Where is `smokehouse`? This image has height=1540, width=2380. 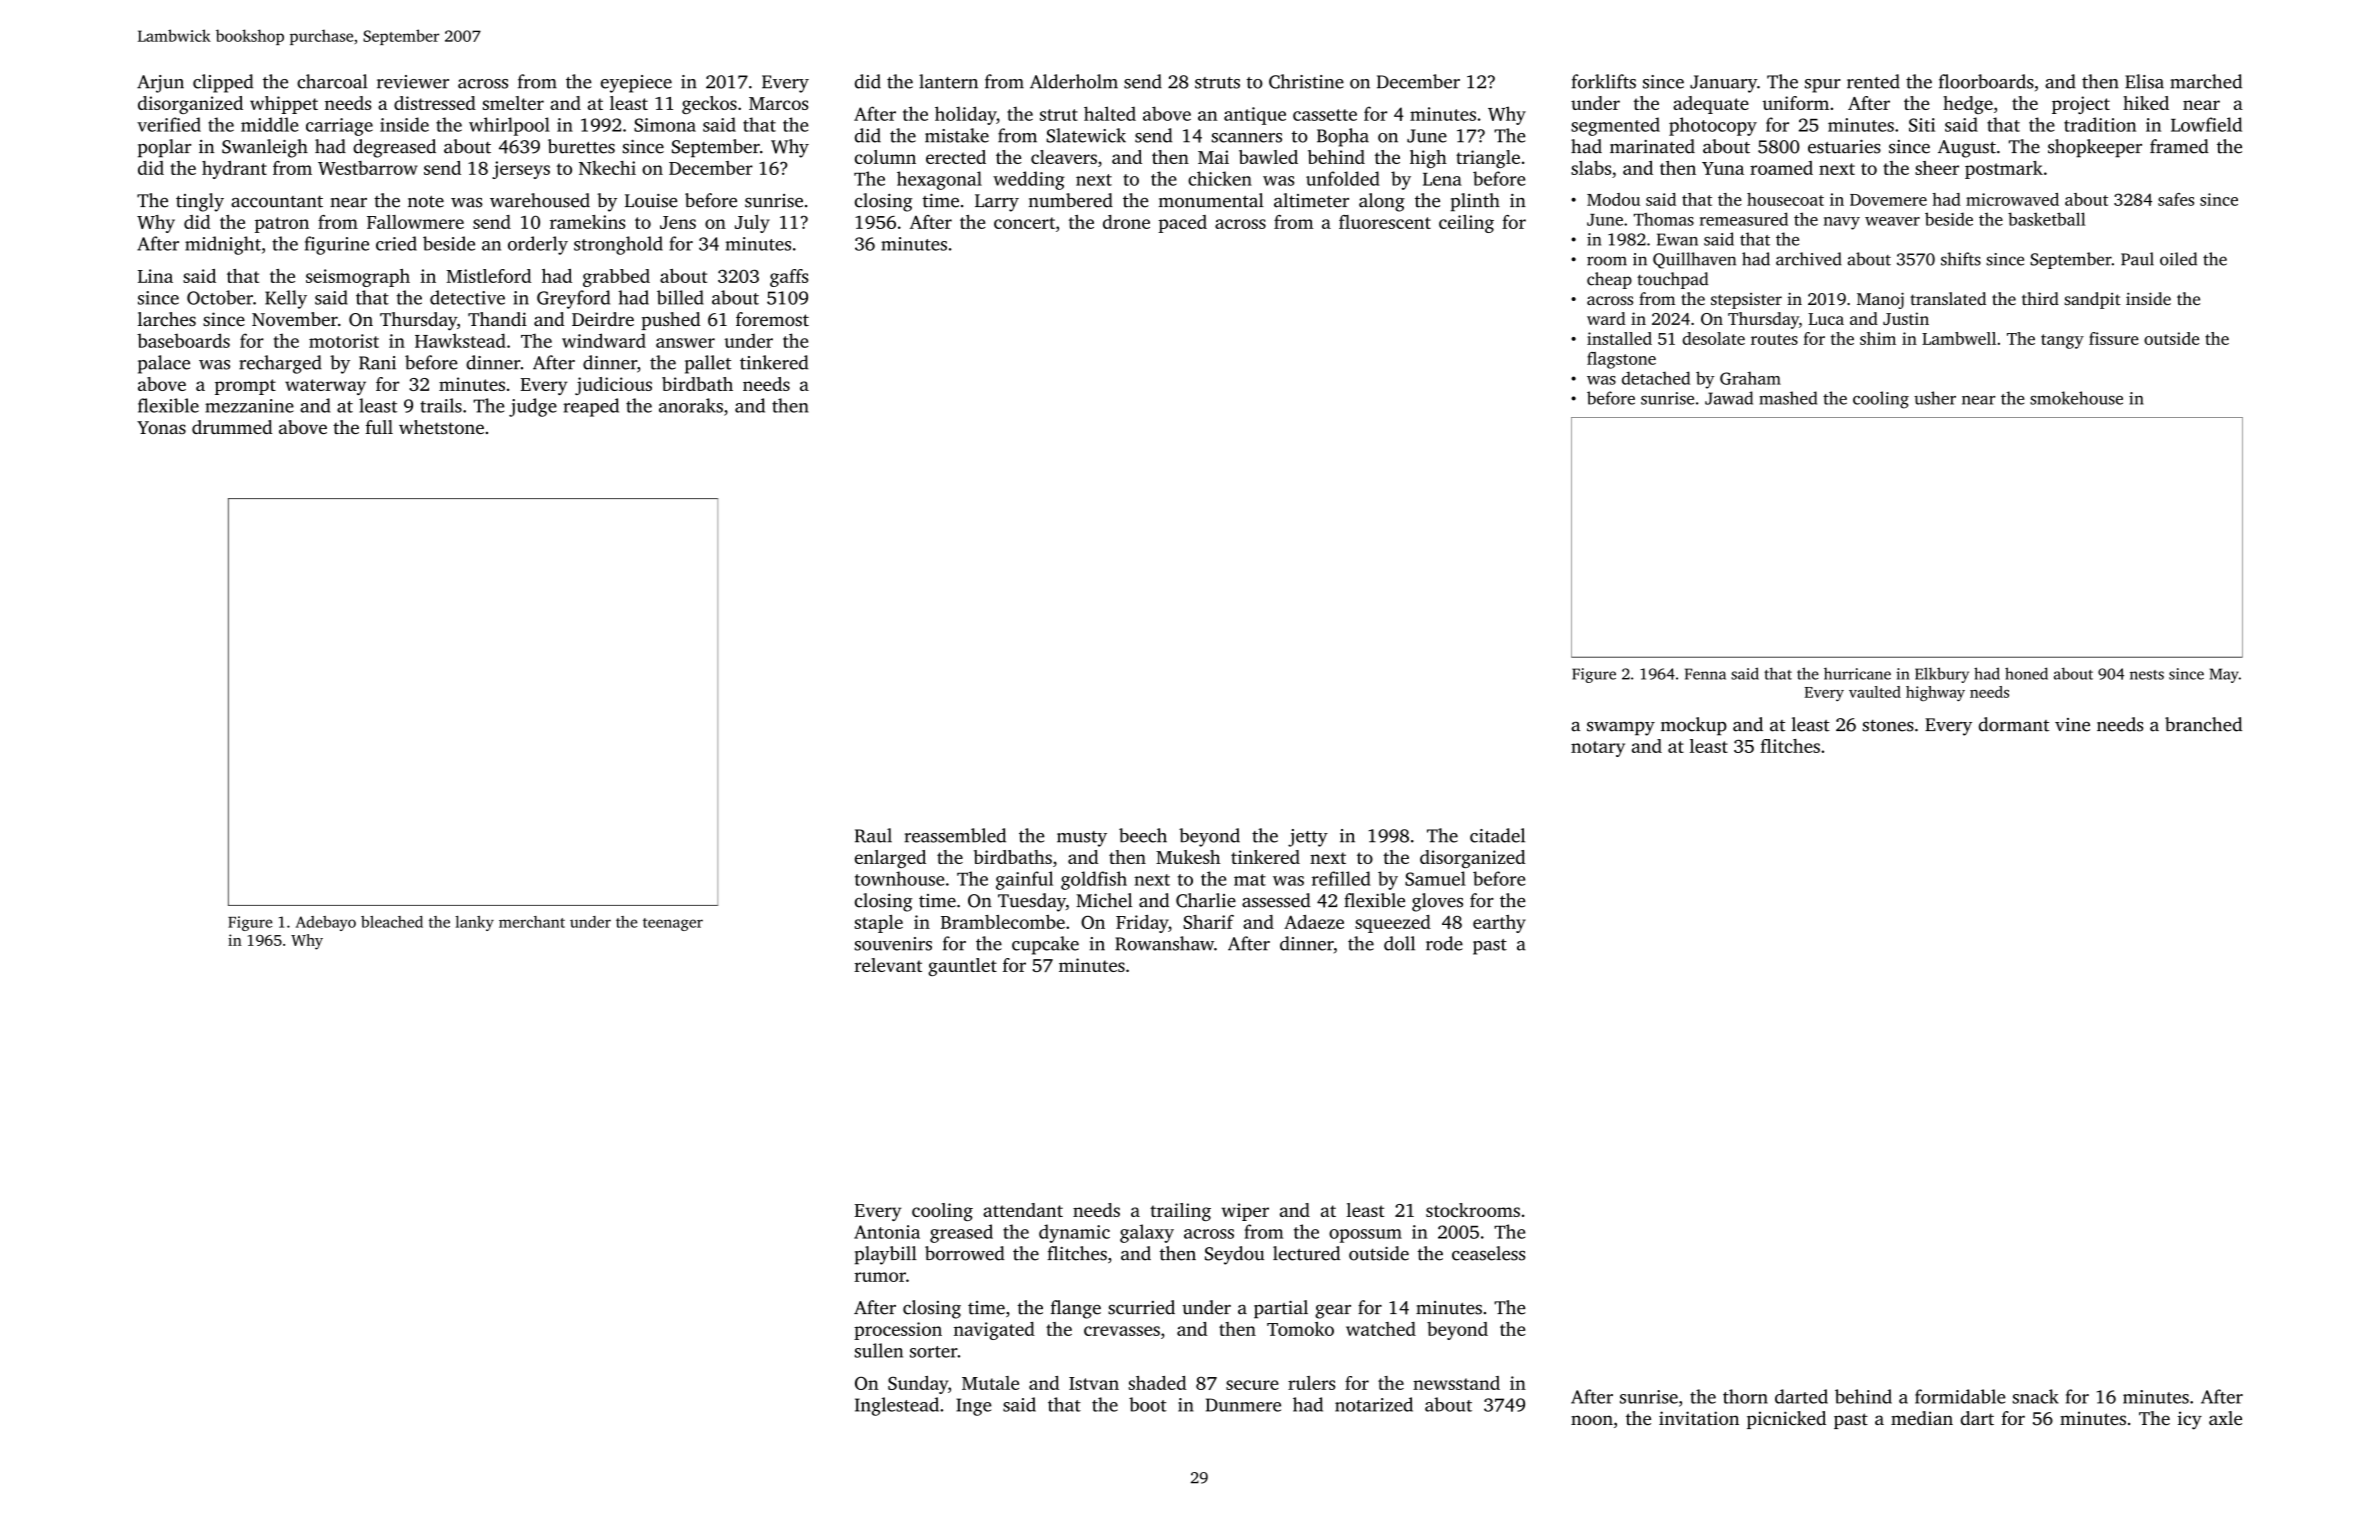
smokehouse is located at coordinates (2076, 398).
